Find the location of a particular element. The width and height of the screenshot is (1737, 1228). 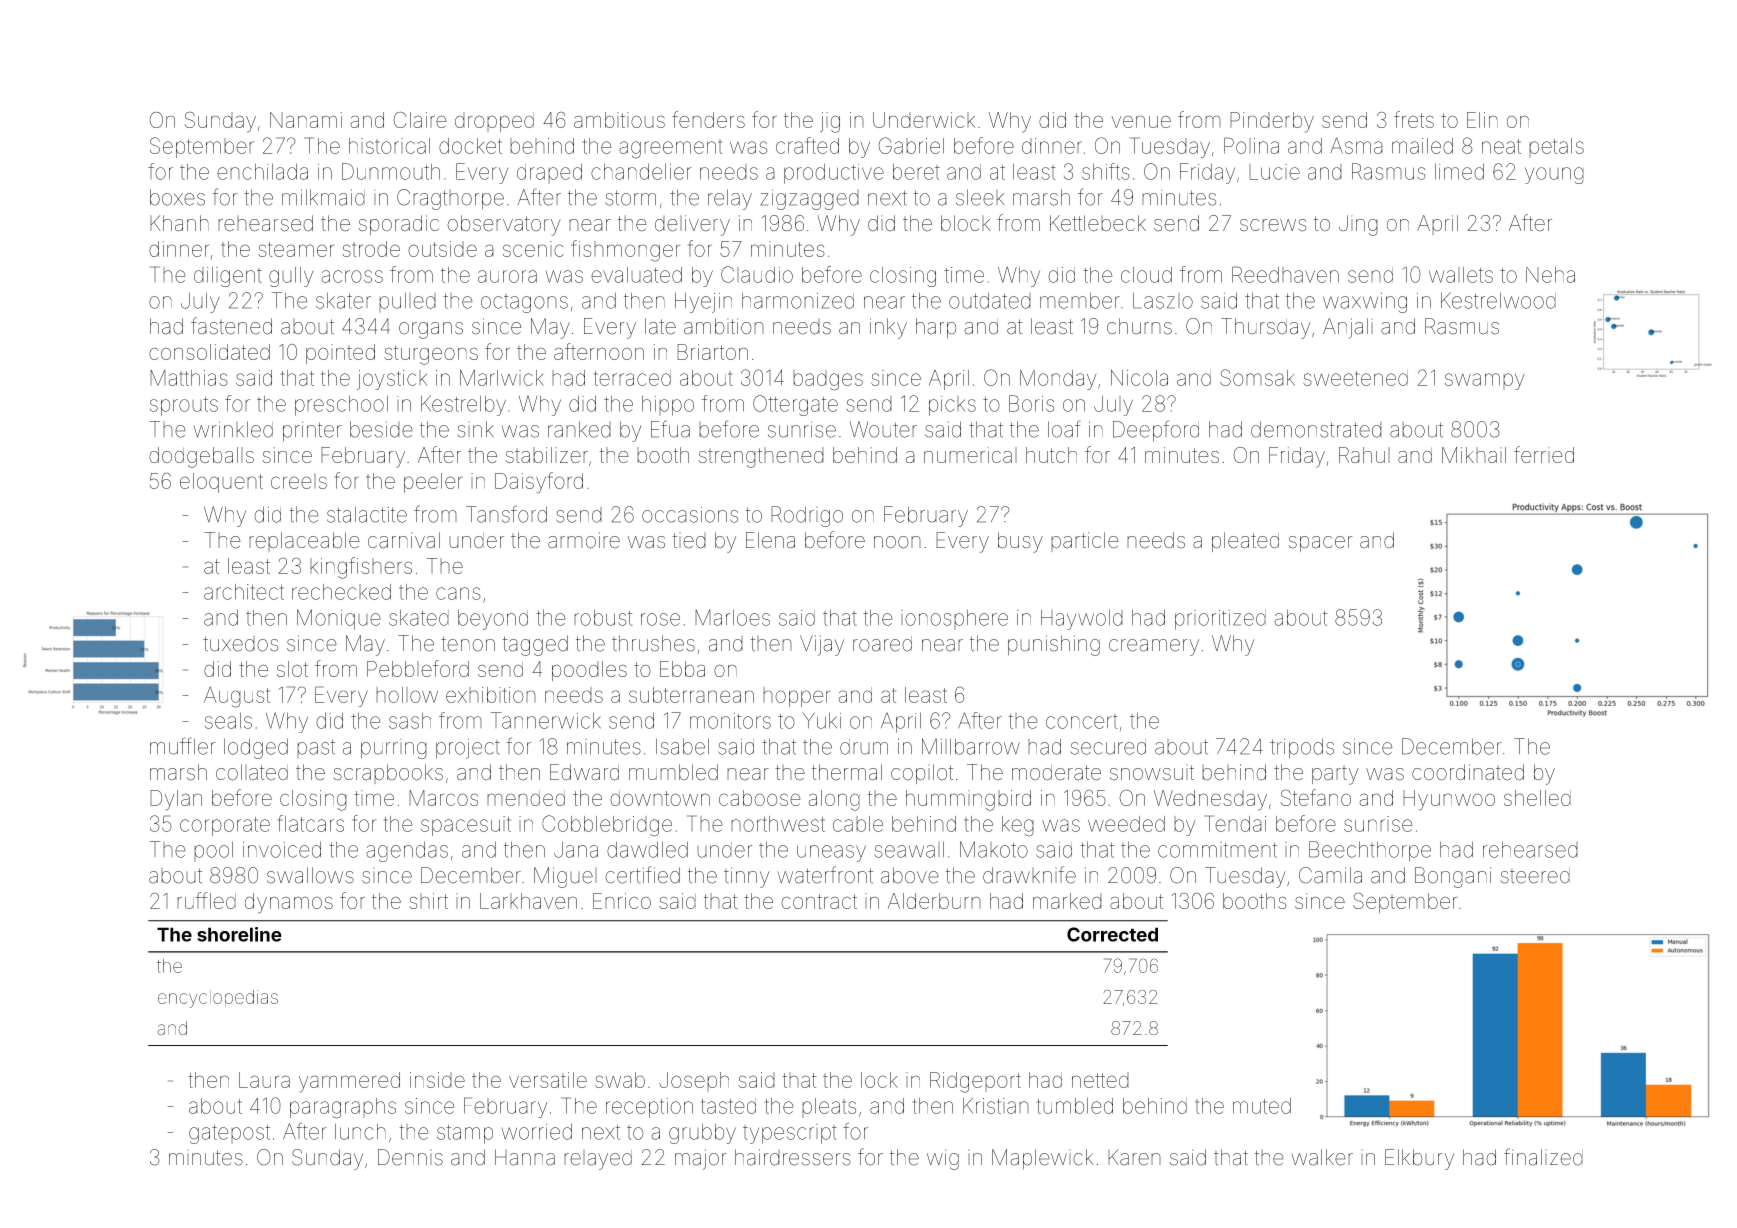

worried is located at coordinates (536, 1131).
